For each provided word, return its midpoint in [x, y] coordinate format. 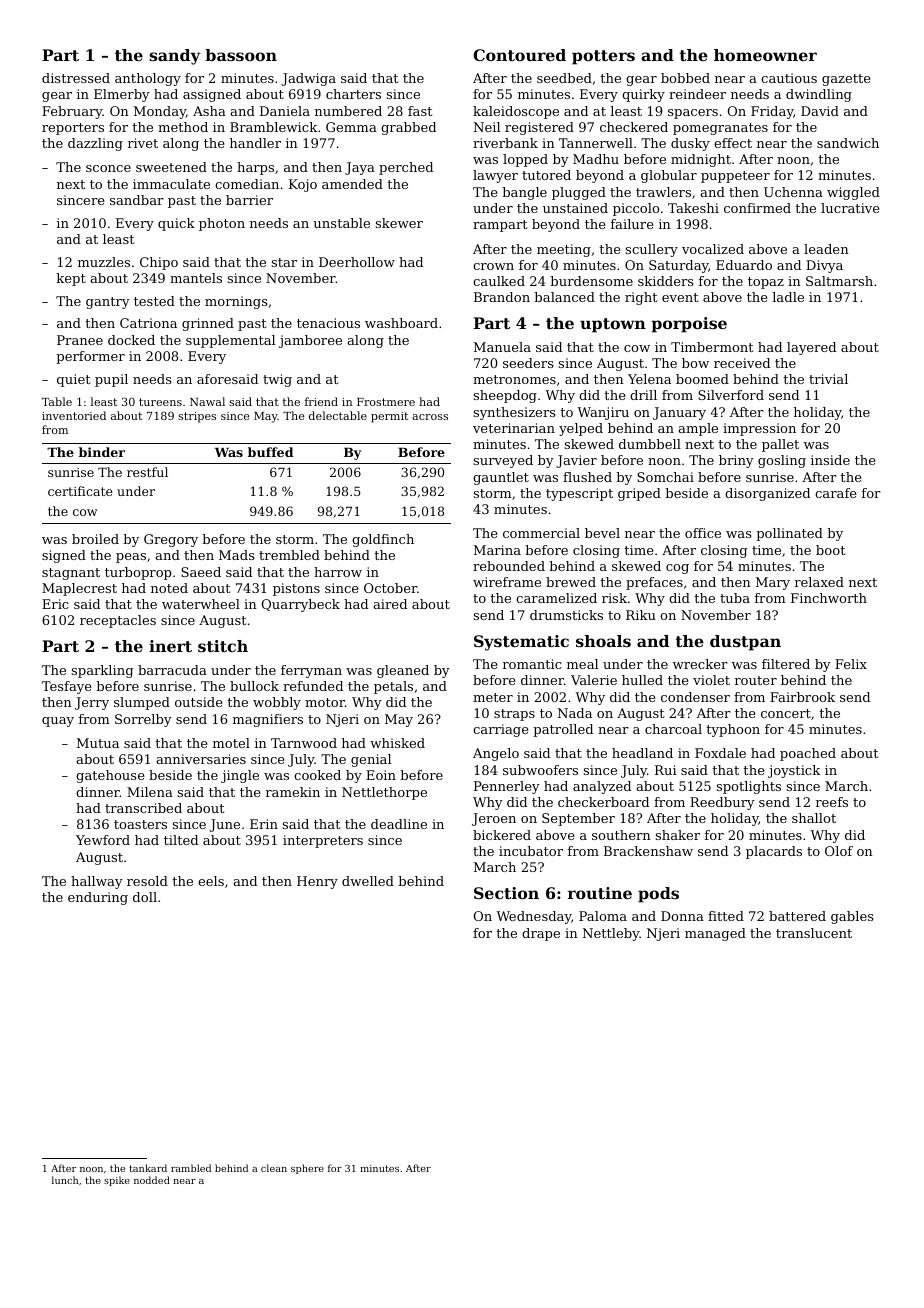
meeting [564, 250]
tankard [148, 1168]
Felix [851, 664]
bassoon [241, 55]
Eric [55, 604]
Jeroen [494, 819]
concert [786, 713]
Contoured [519, 55]
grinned [208, 324]
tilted [181, 840]
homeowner [765, 55]
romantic [532, 664]
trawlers [663, 192]
